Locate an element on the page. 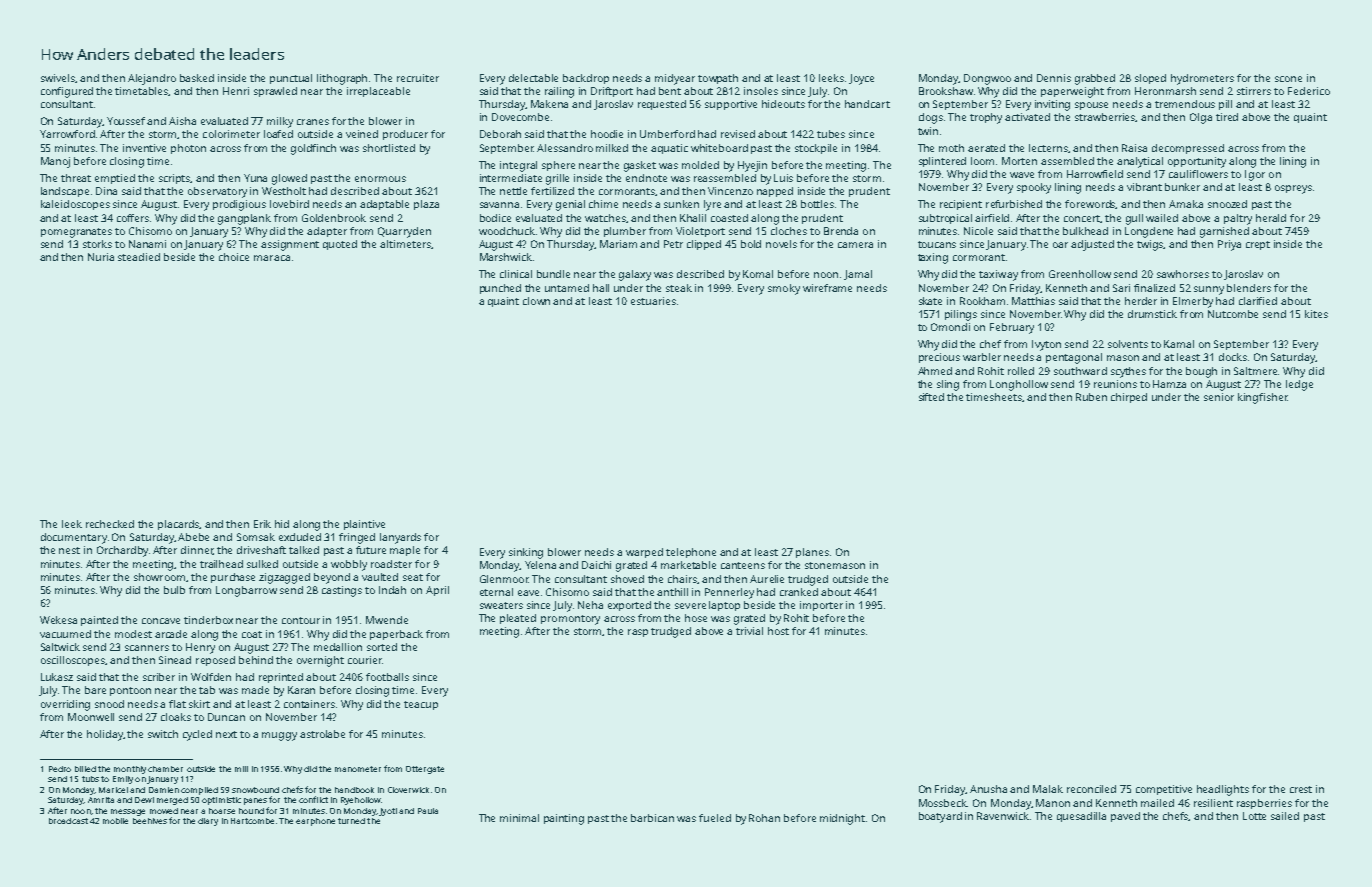 The width and height of the document is (1372, 887). coasted is located at coordinates (729, 218).
